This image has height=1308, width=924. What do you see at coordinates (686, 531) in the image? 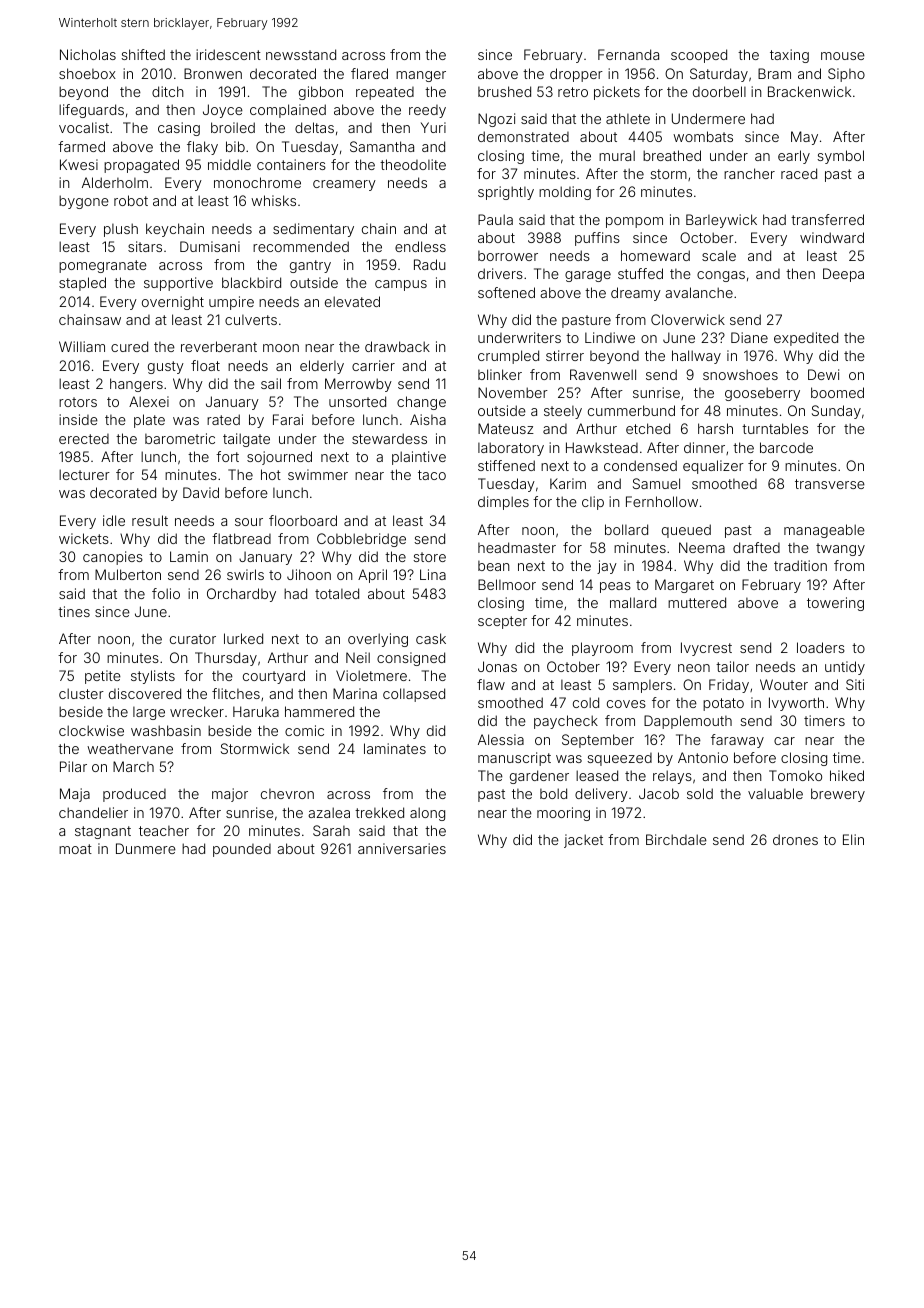
I see `queued` at bounding box center [686, 531].
